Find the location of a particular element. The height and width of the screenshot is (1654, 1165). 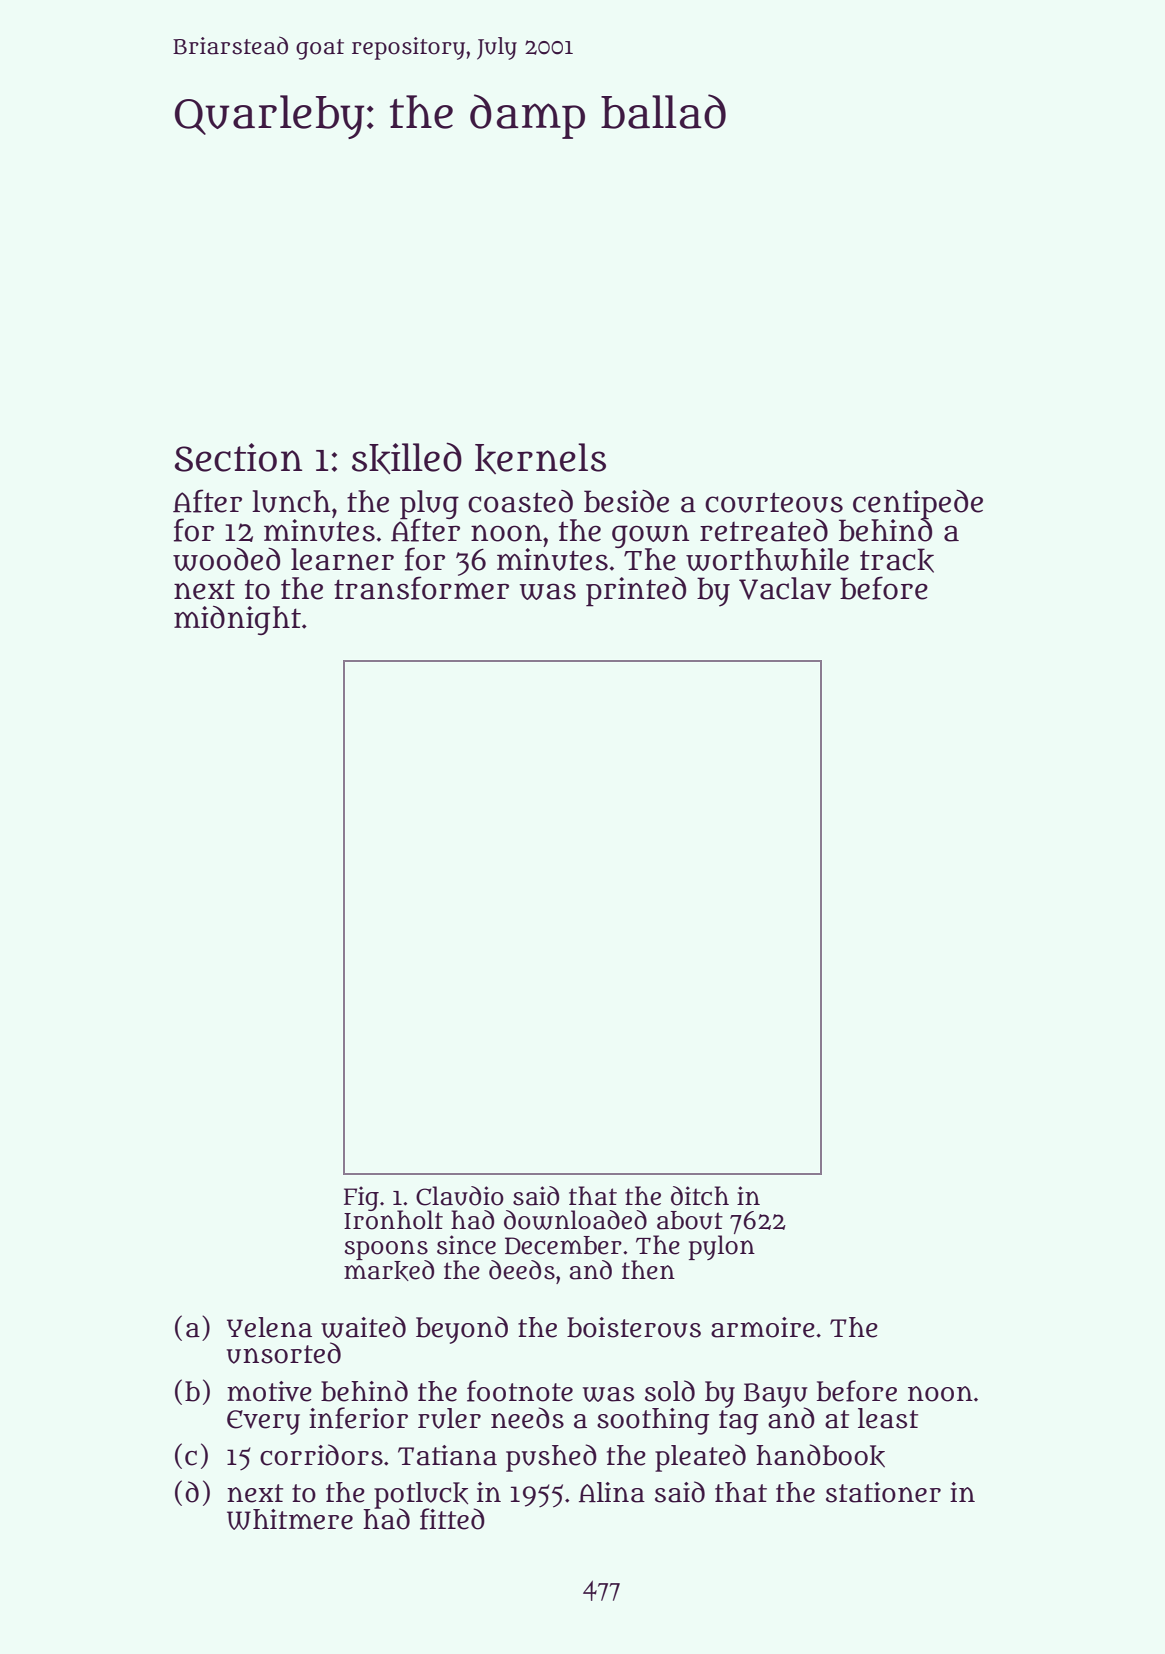

printed is located at coordinates (636, 592).
